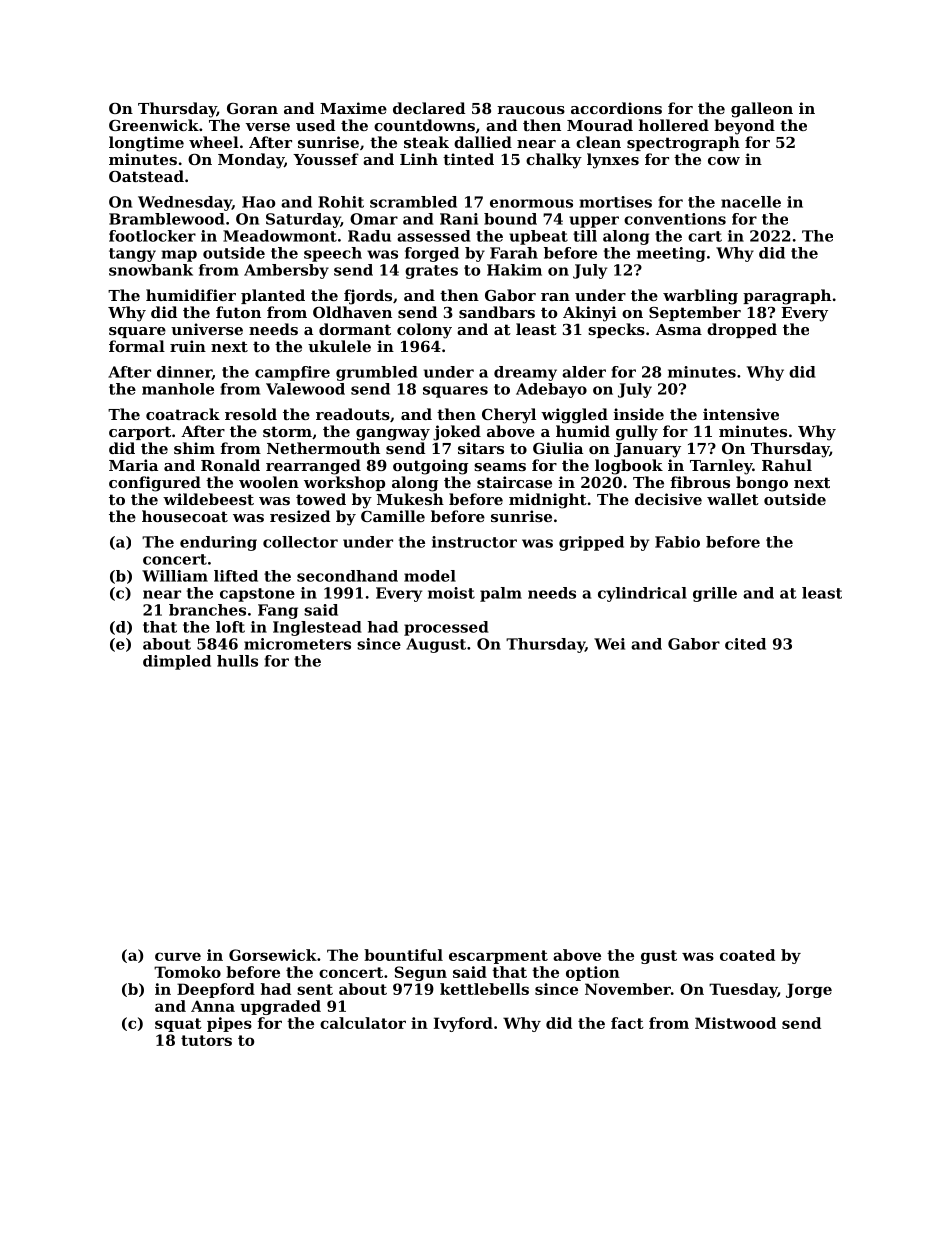 The height and width of the screenshot is (1233, 952). What do you see at coordinates (609, 644) in the screenshot?
I see `Wei` at bounding box center [609, 644].
